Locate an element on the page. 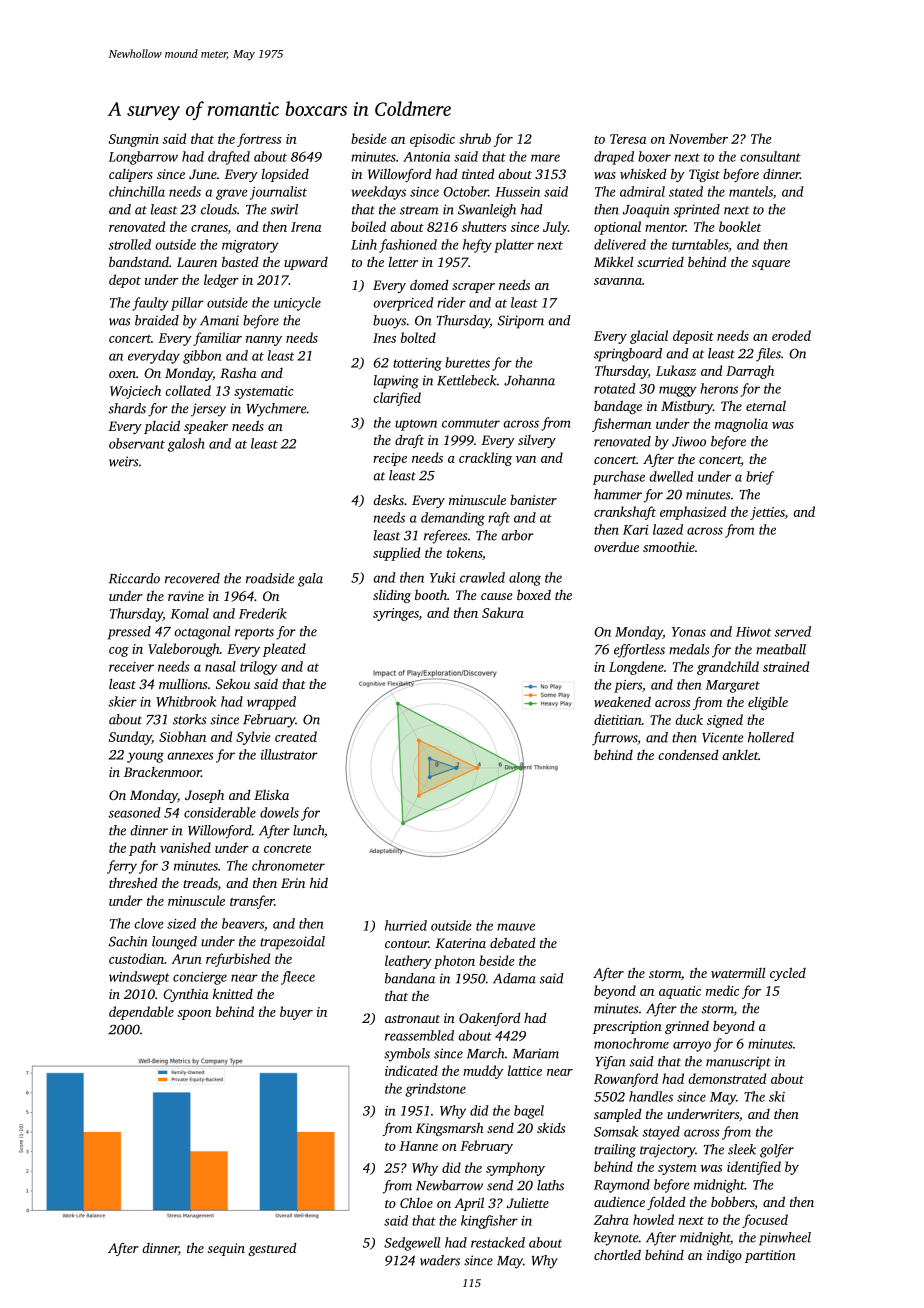 The height and width of the page is (1308, 924). debated is located at coordinates (512, 943).
